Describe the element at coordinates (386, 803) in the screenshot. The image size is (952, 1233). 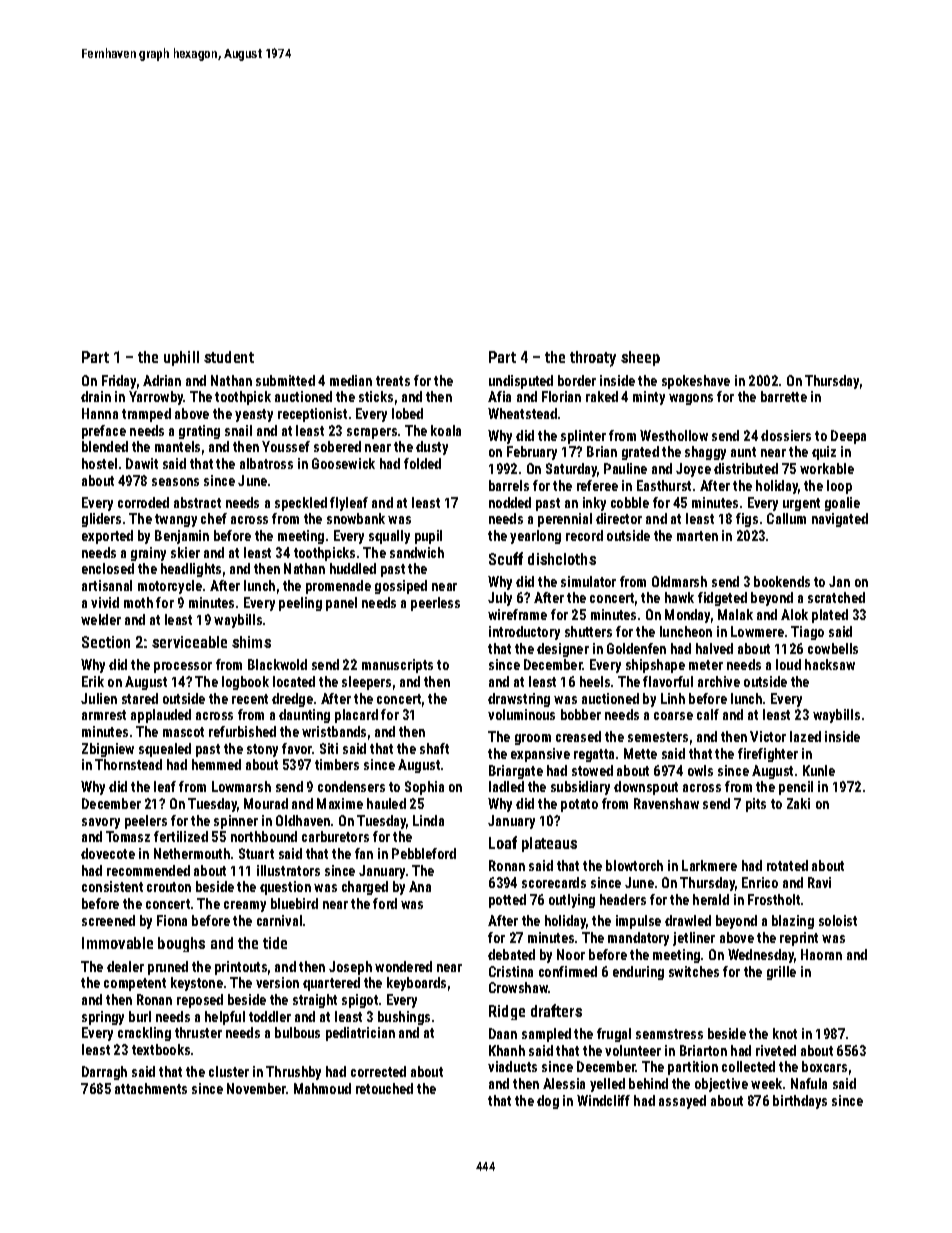
I see `hauled` at that location.
